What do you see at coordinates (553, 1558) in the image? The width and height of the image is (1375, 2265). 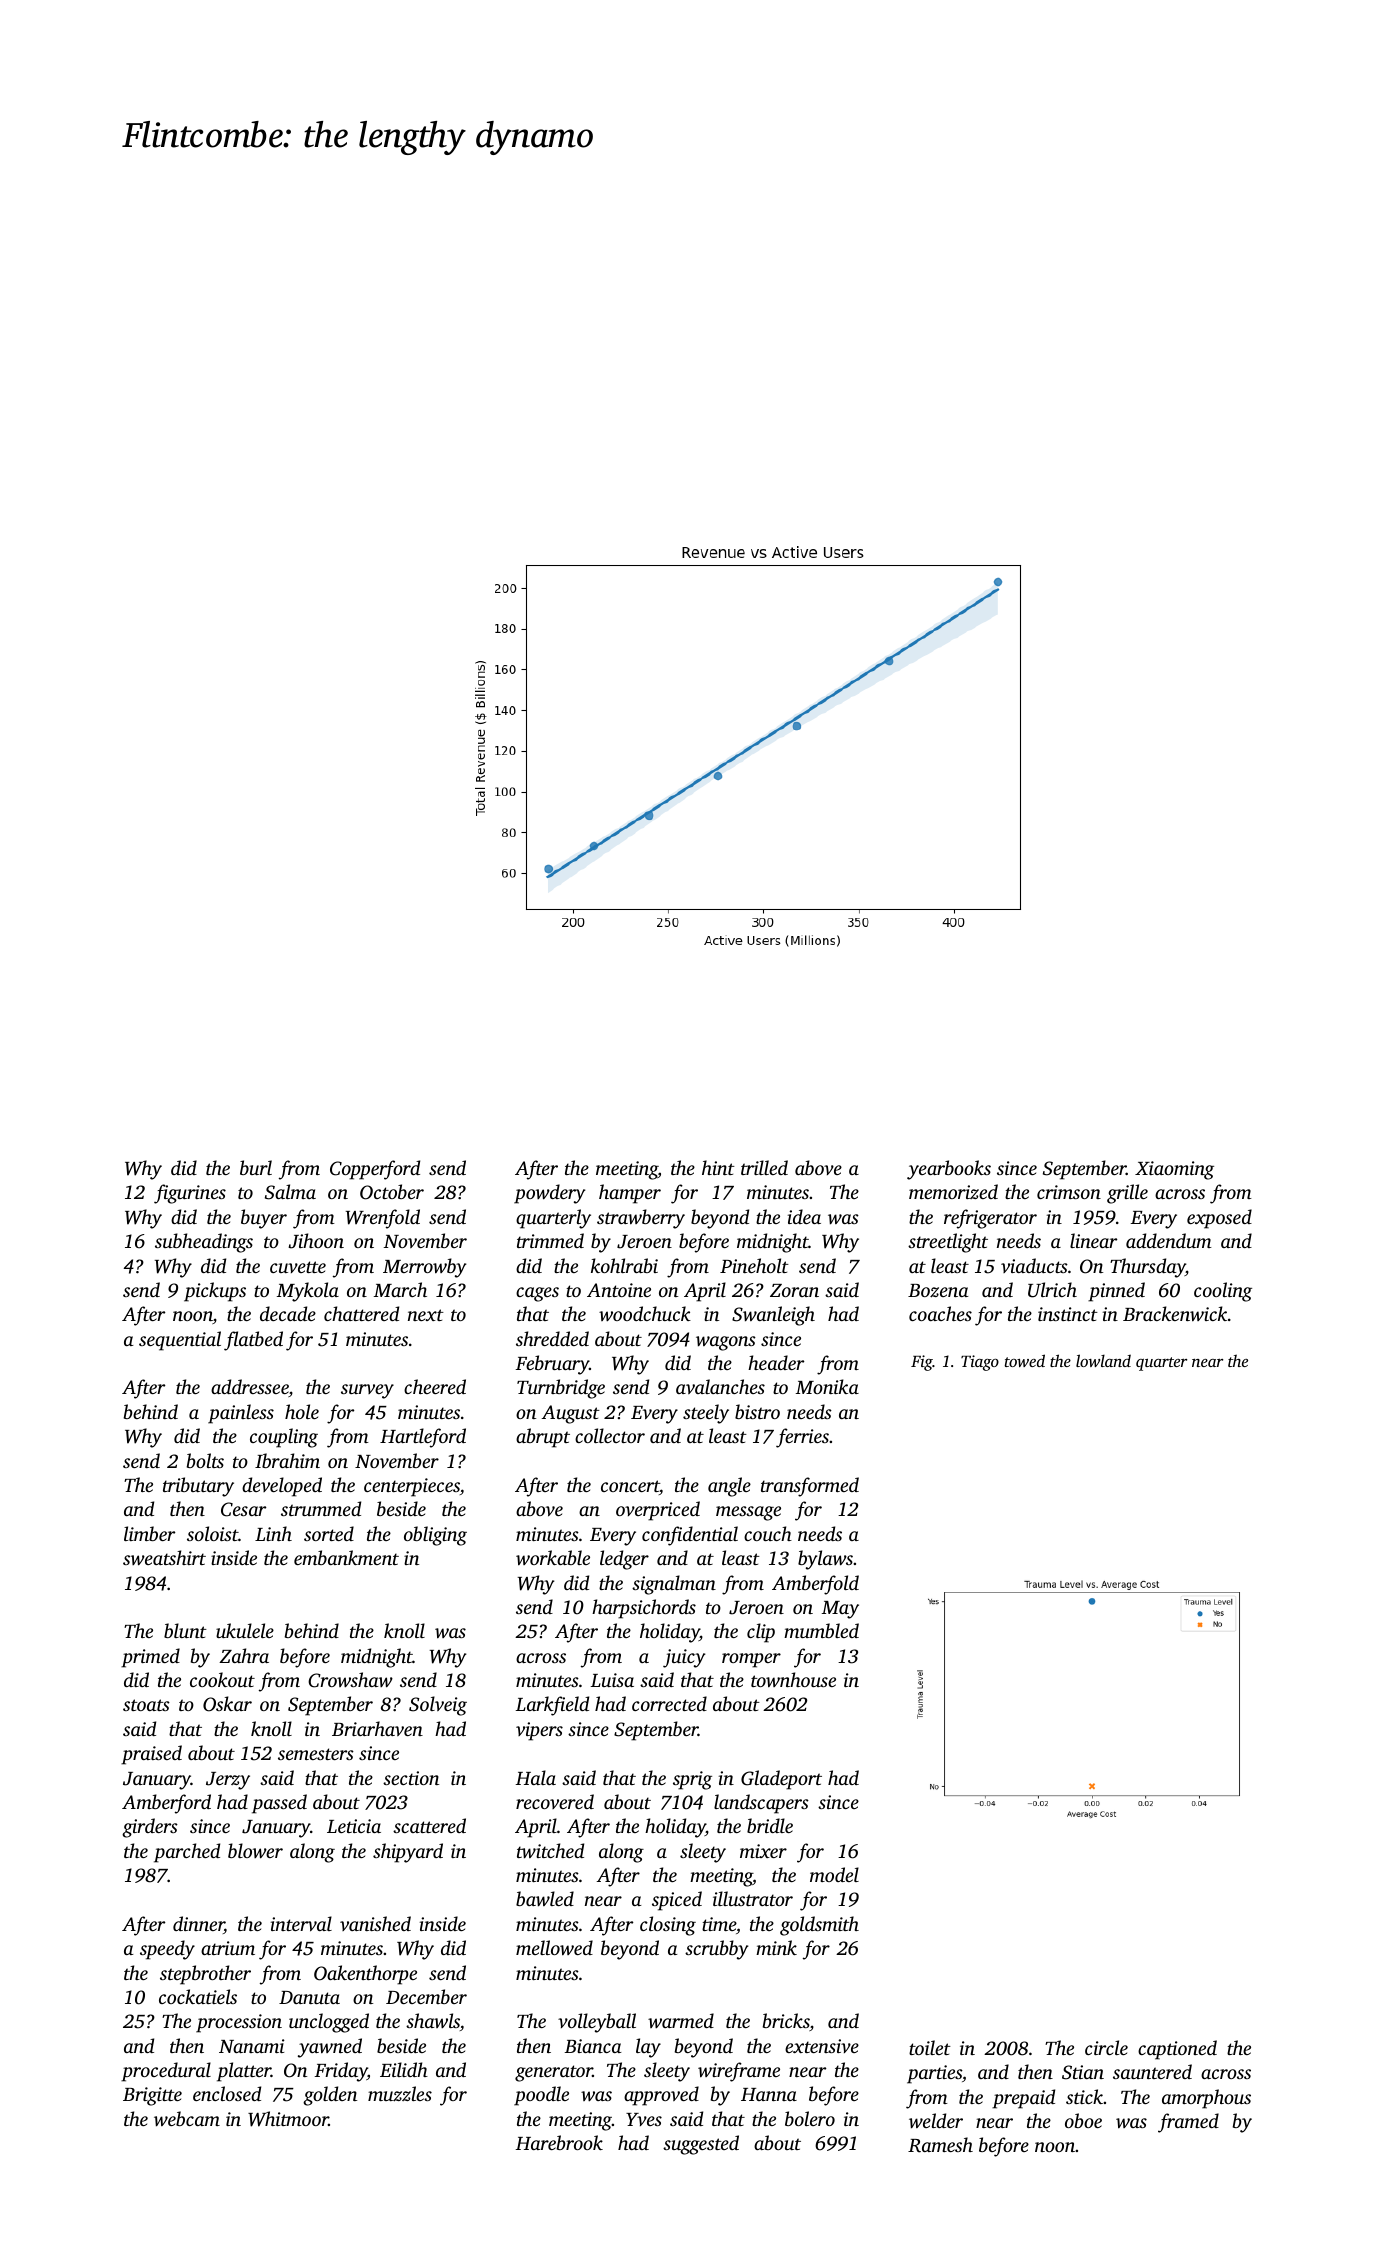 I see `workable` at bounding box center [553, 1558].
